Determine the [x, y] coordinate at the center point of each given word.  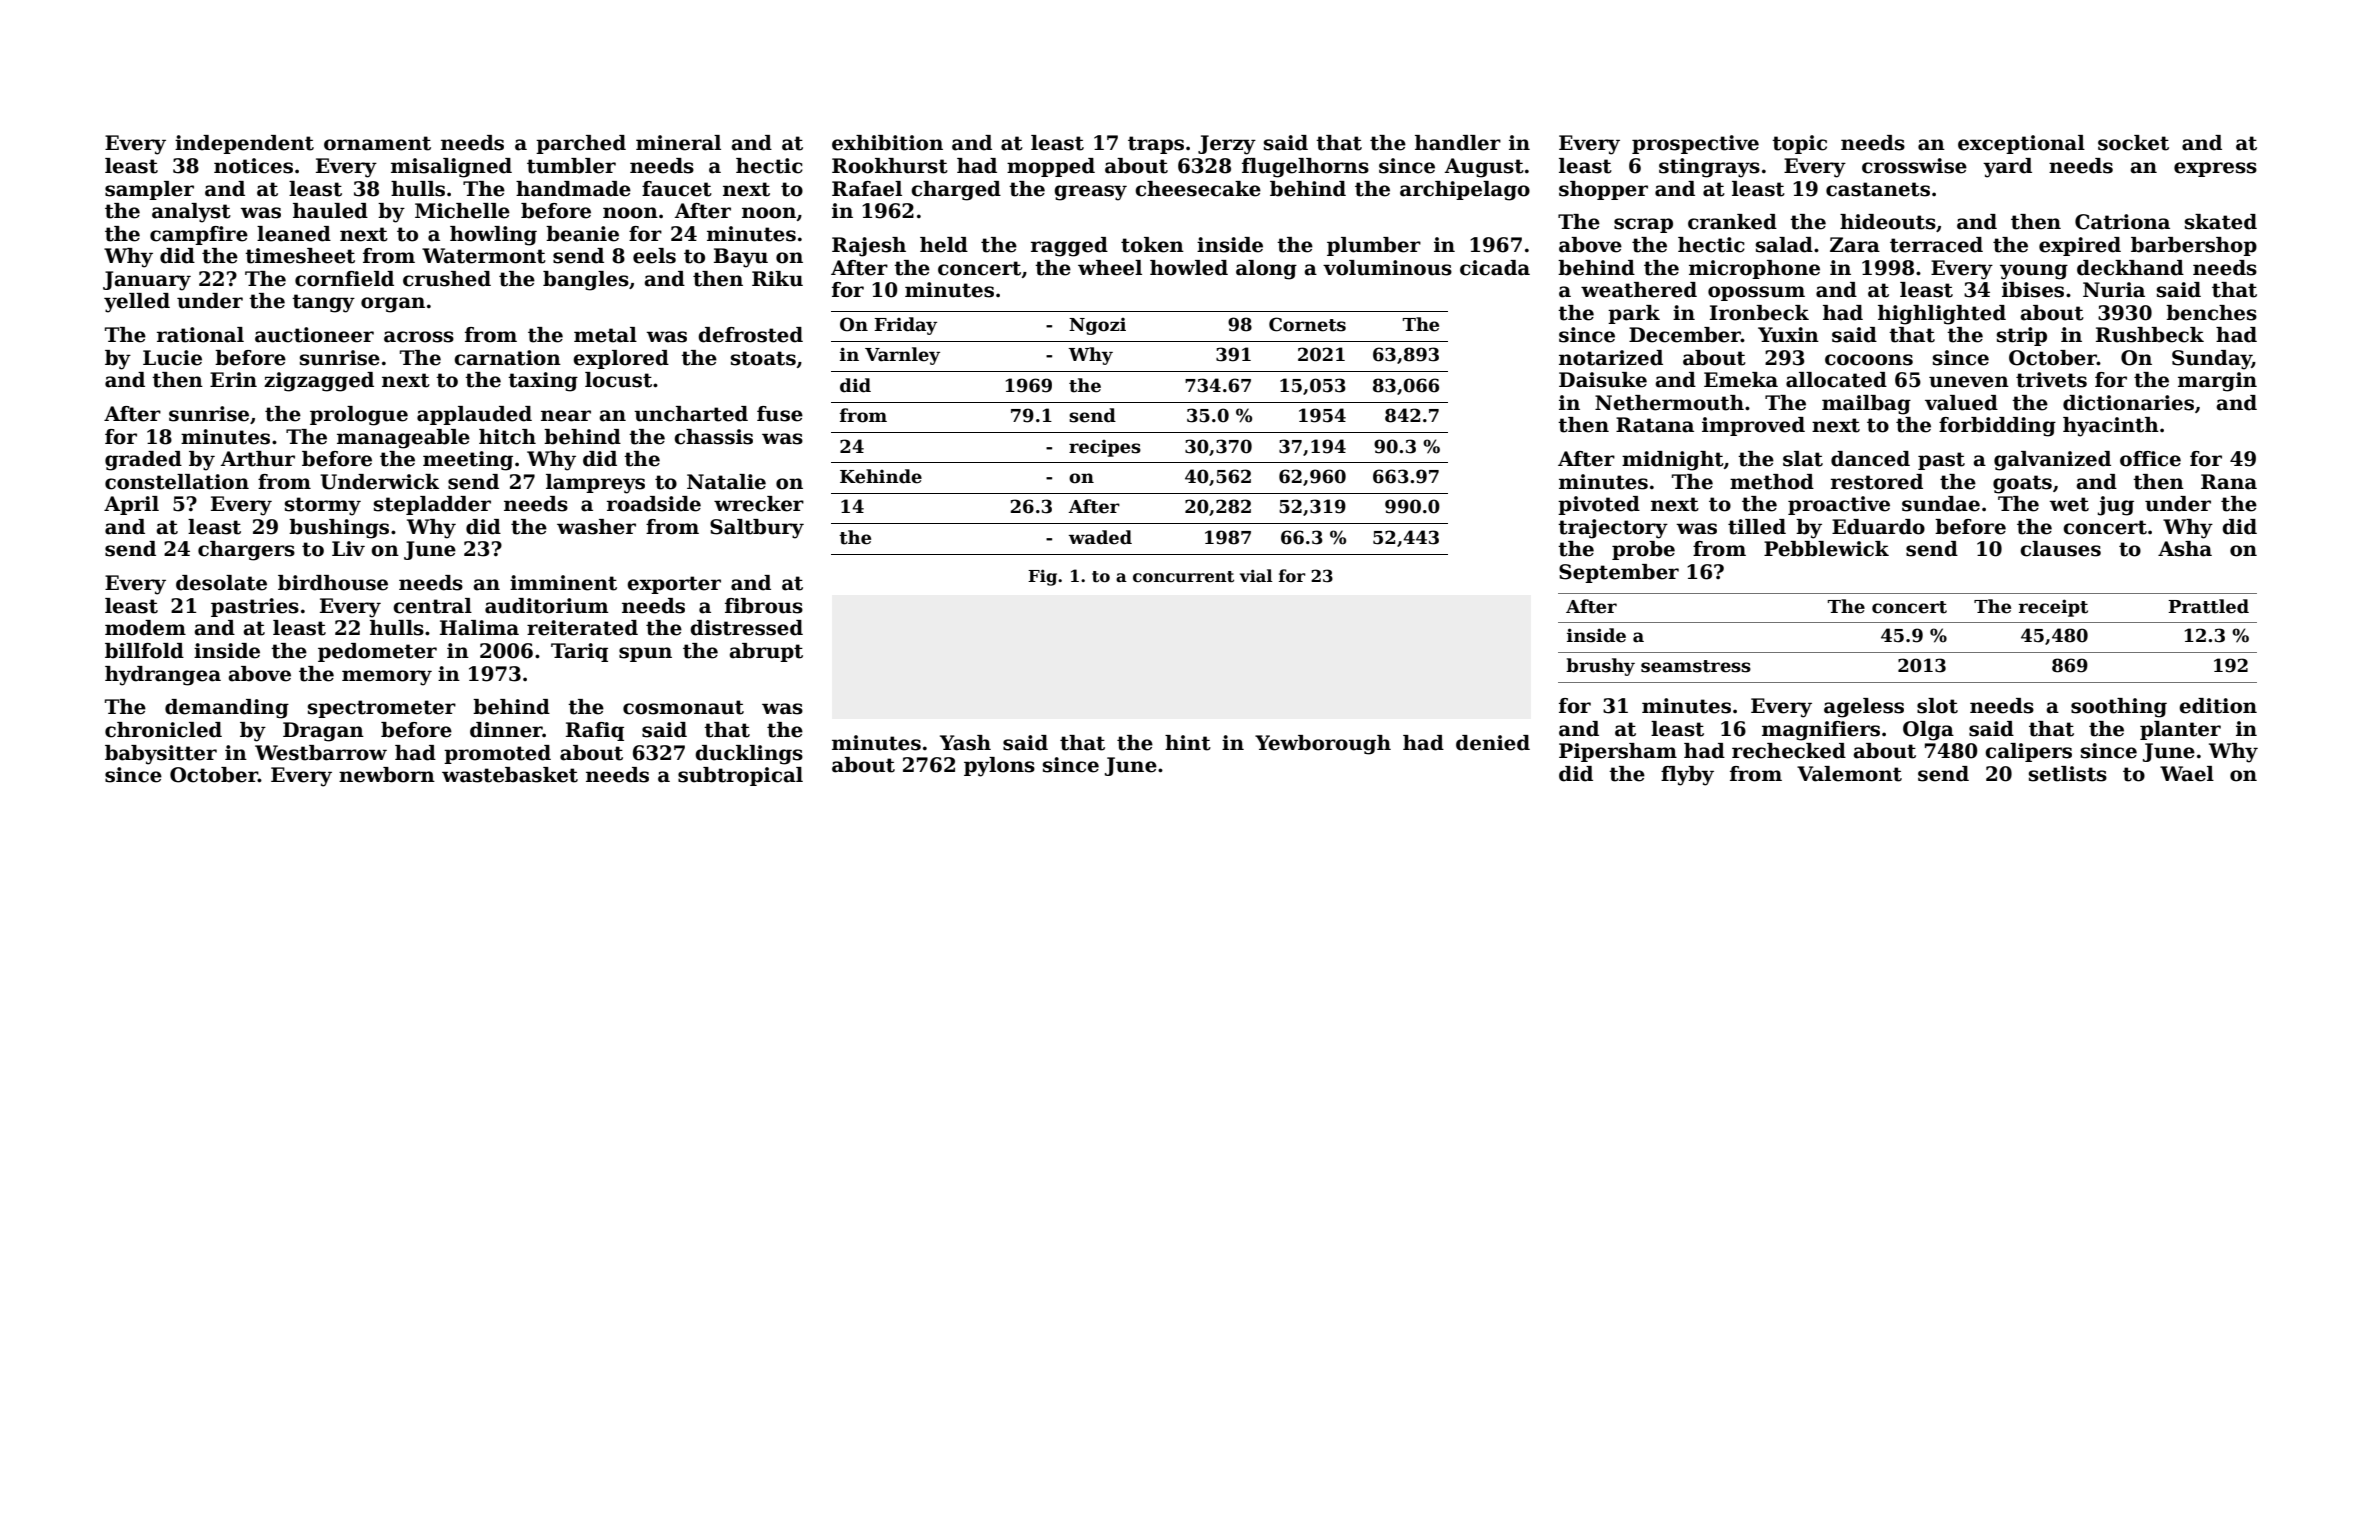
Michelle [462, 211]
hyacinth [2111, 427]
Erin [233, 379]
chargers [246, 551]
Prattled [2208, 606]
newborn [387, 775]
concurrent [1183, 577]
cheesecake [1198, 189]
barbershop [2194, 246]
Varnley [902, 356]
